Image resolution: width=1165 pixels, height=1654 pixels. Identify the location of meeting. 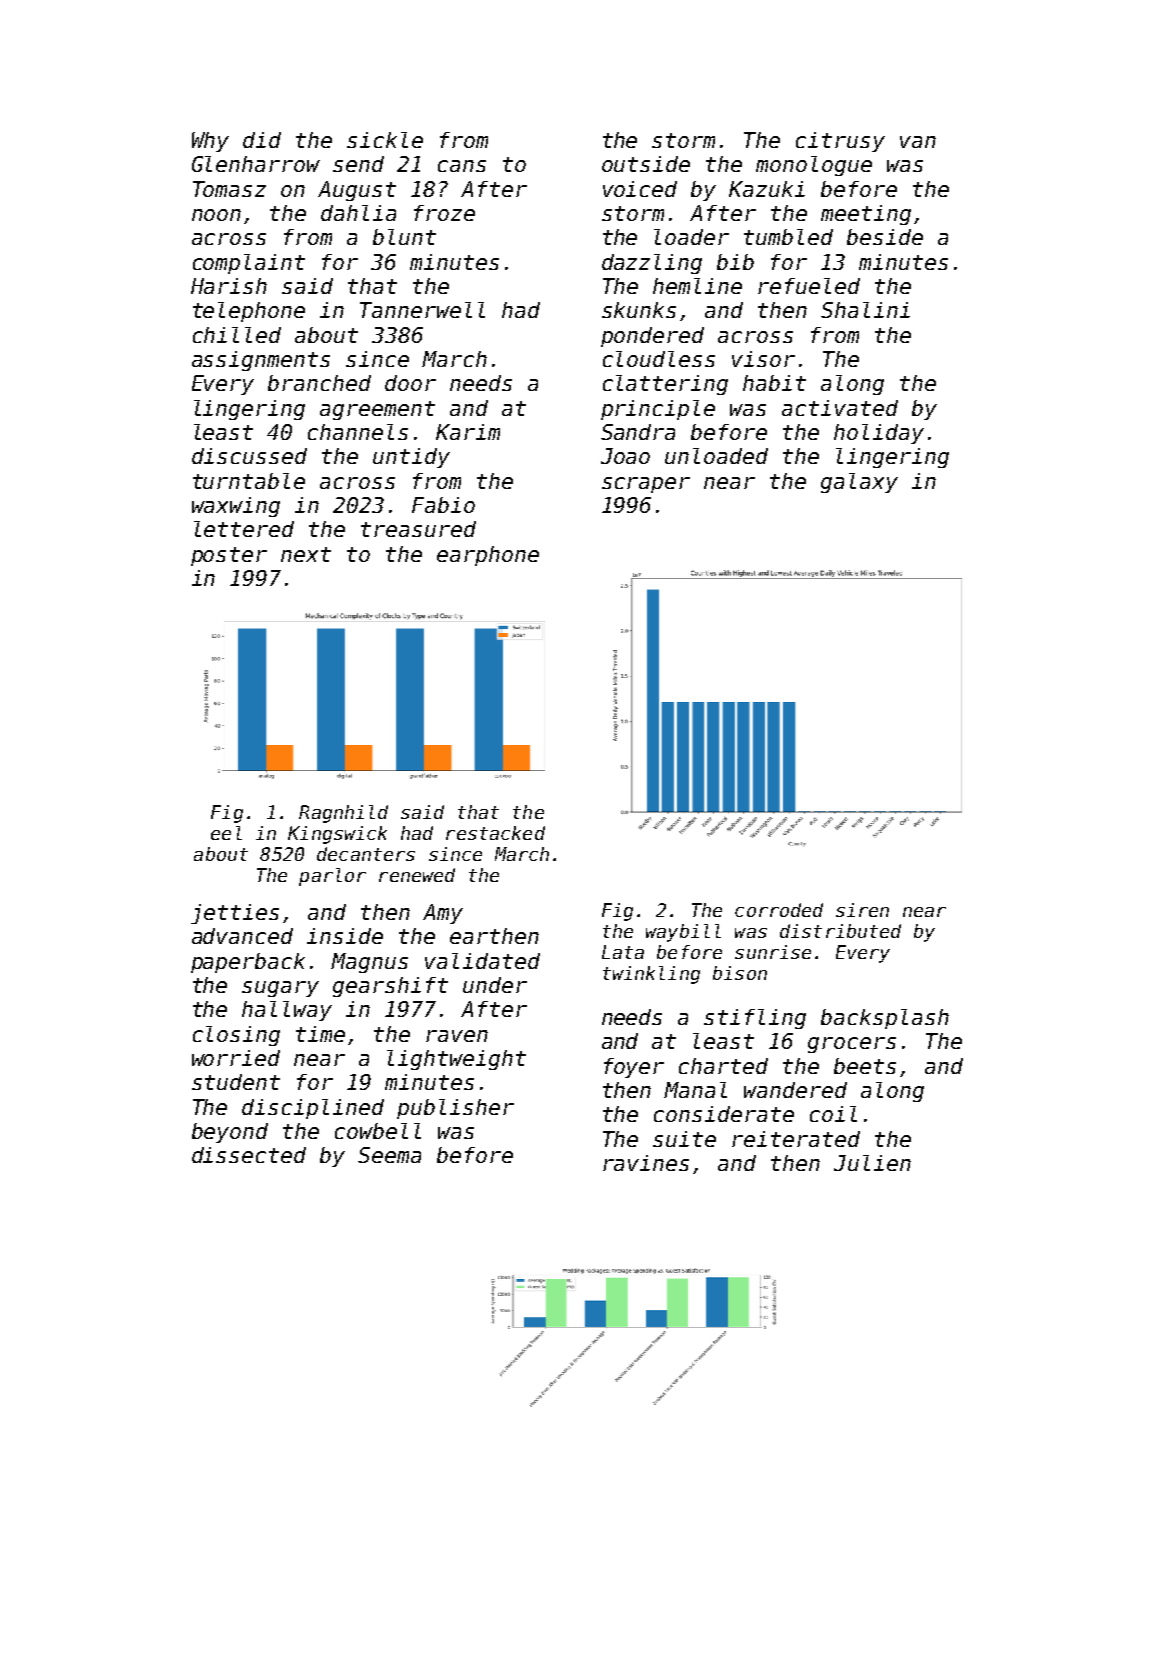
(866, 215).
